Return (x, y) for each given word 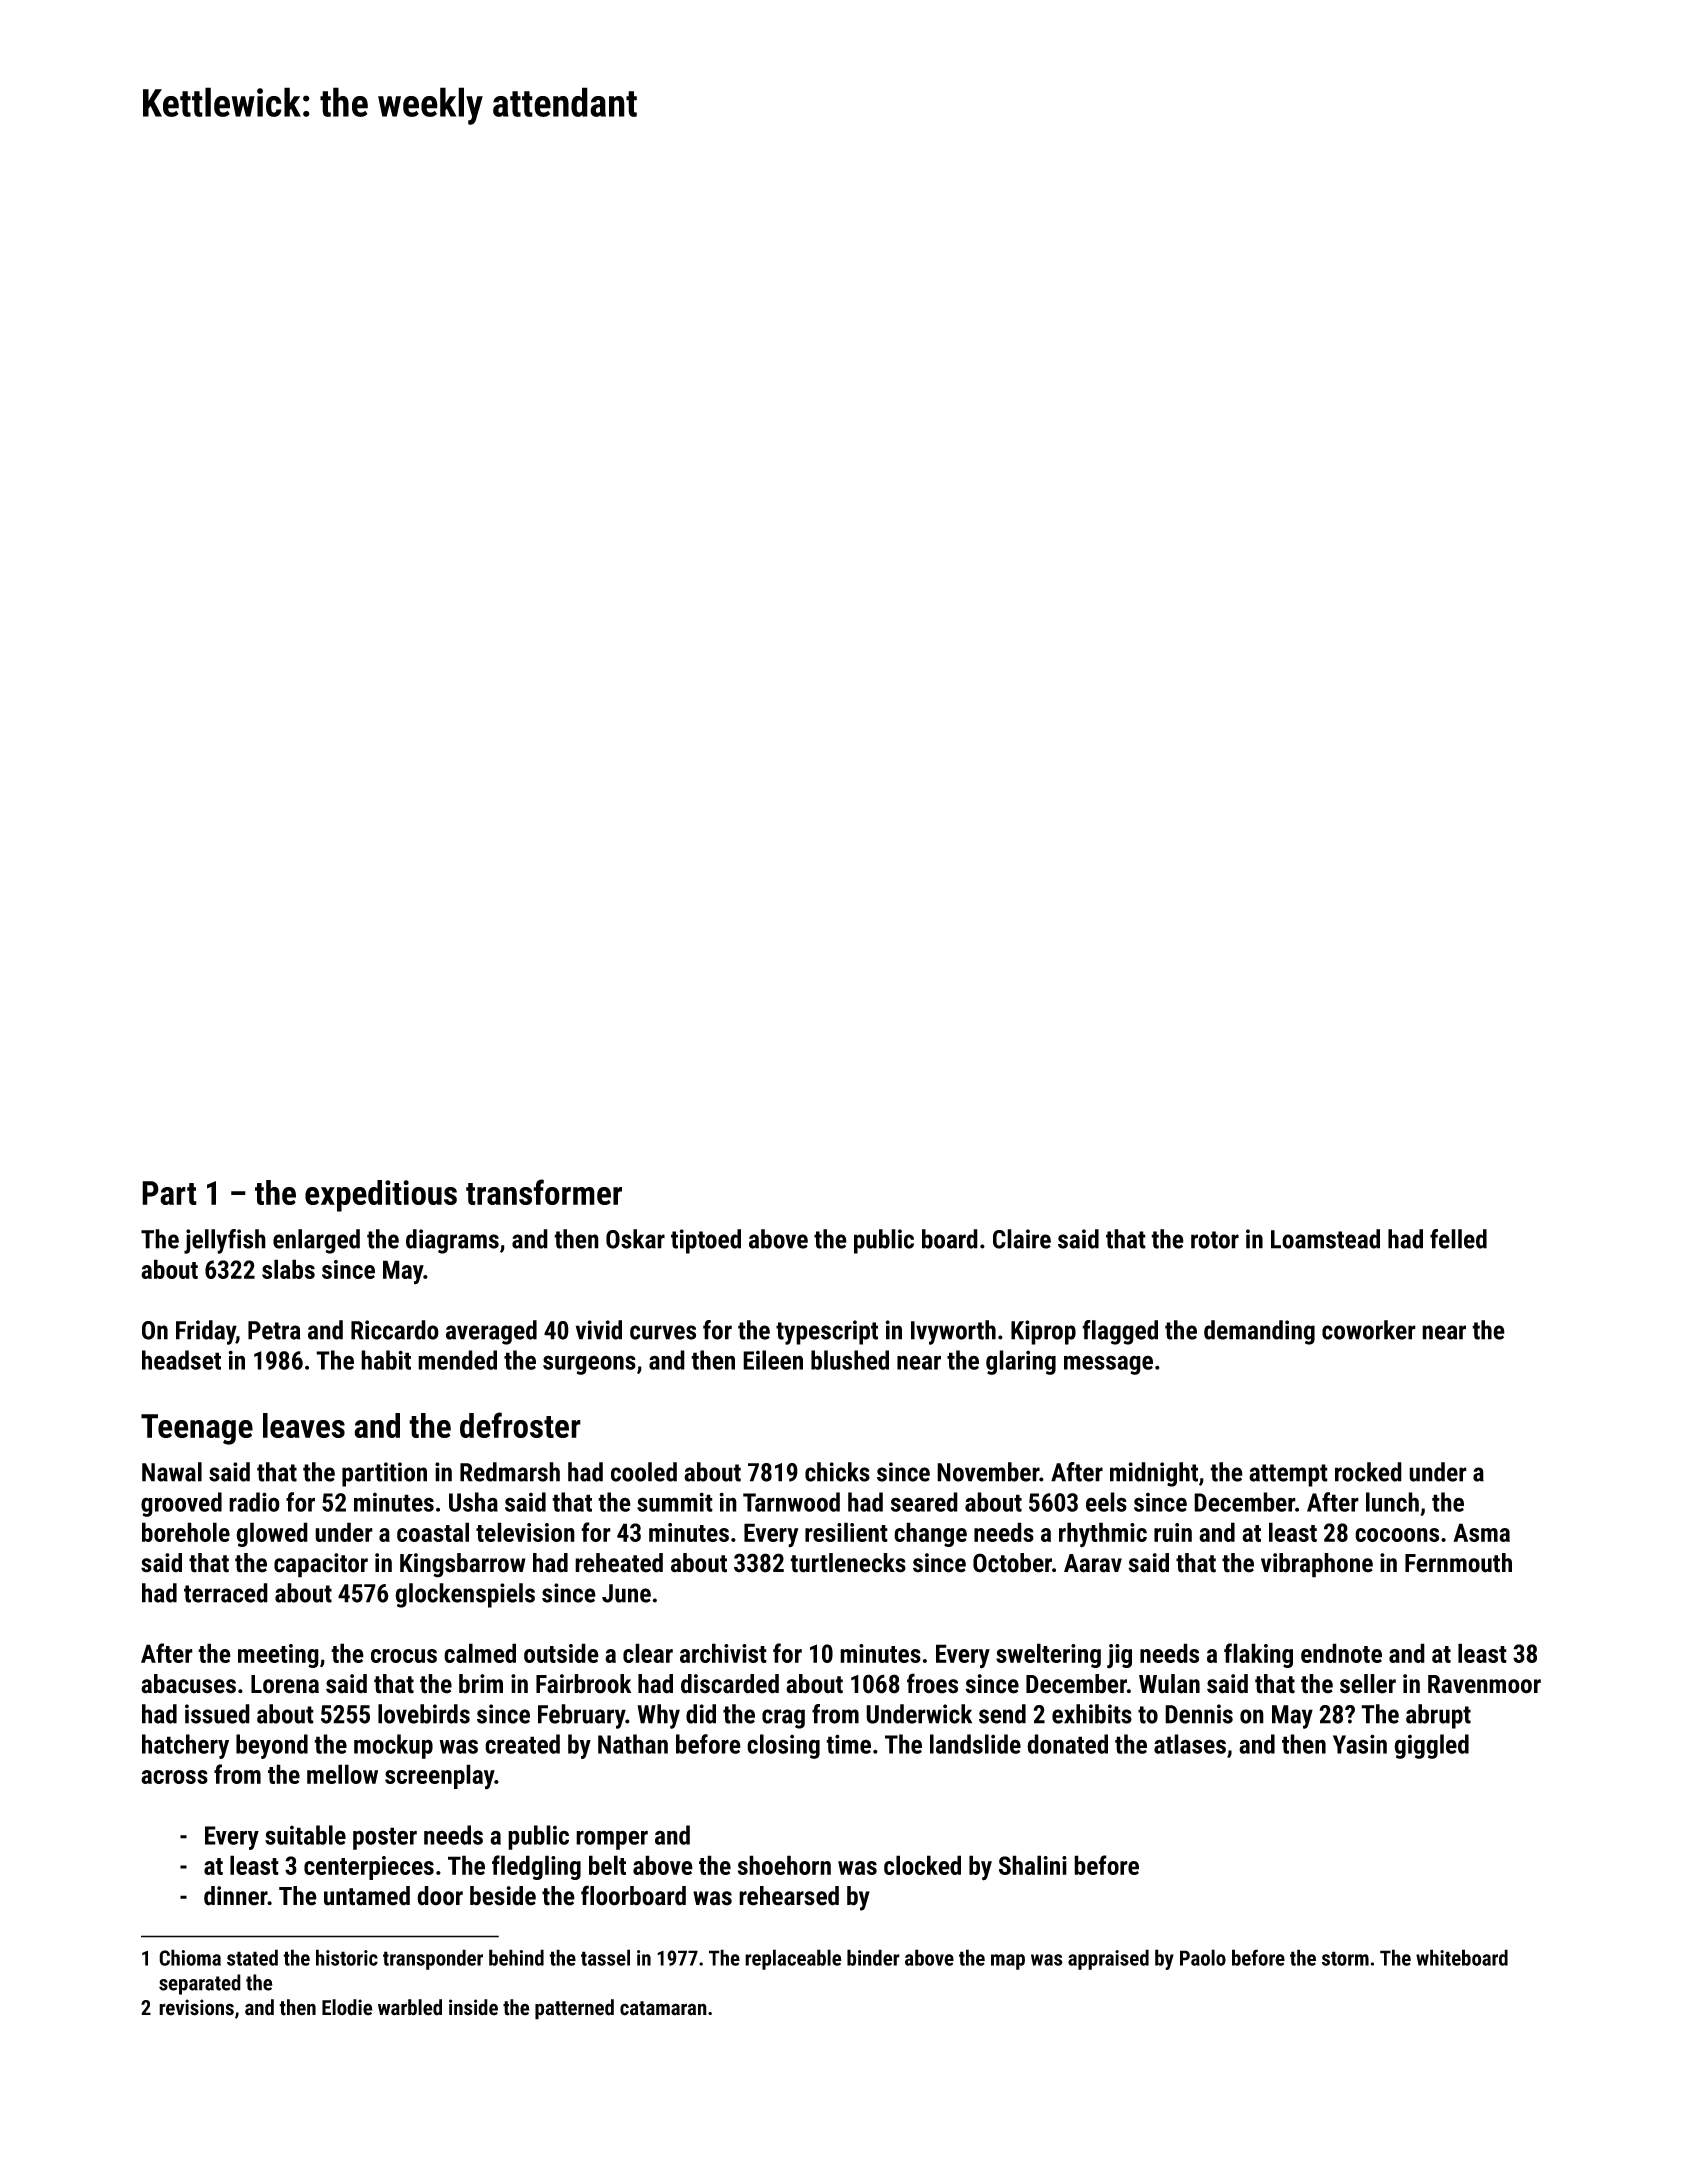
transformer (544, 1192)
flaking (1258, 1655)
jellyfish (225, 1241)
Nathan (633, 1744)
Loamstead (1325, 1239)
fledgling (536, 1867)
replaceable (793, 1959)
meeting (278, 1656)
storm (1345, 1958)
